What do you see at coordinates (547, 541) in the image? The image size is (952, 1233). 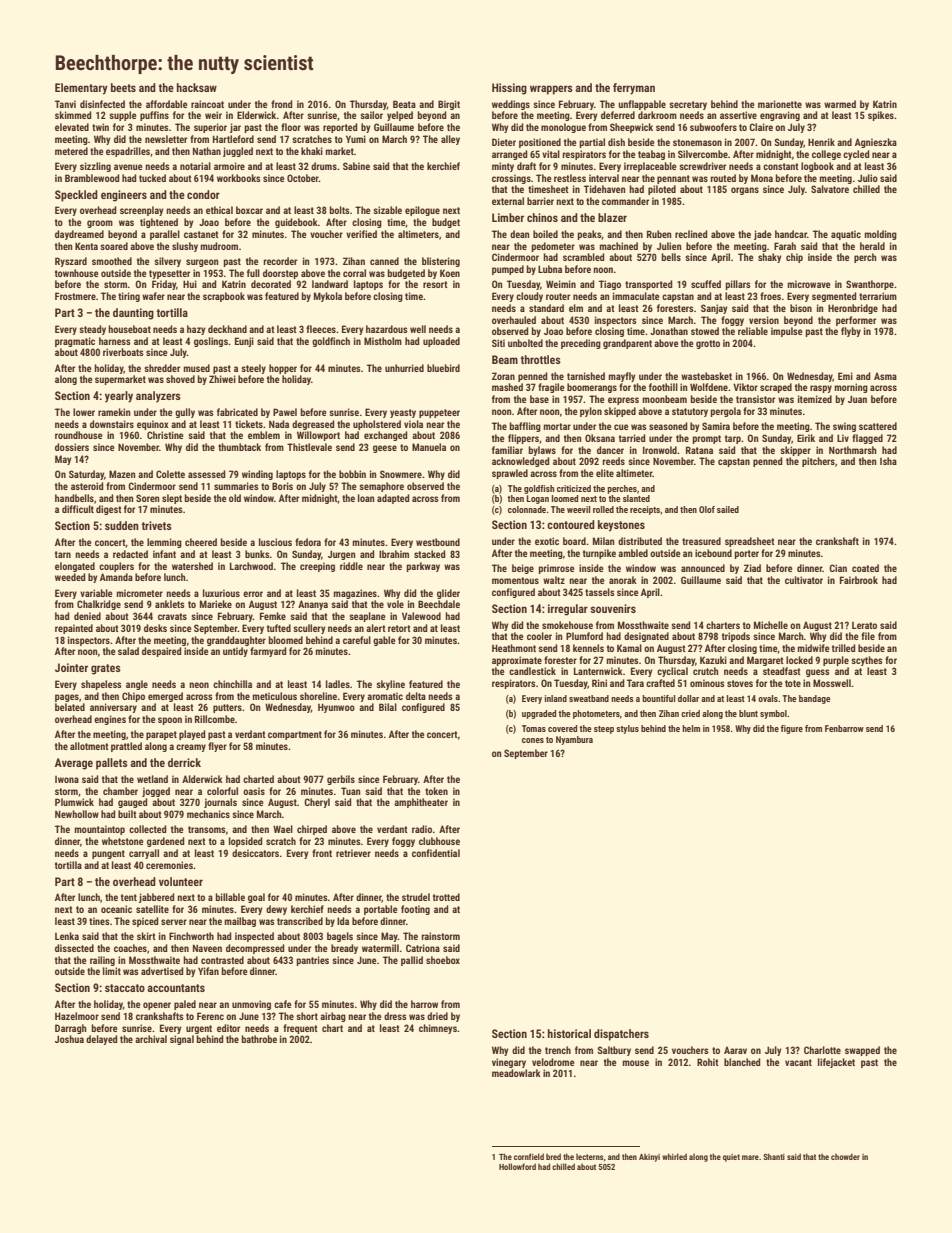 I see `exotic` at bounding box center [547, 541].
